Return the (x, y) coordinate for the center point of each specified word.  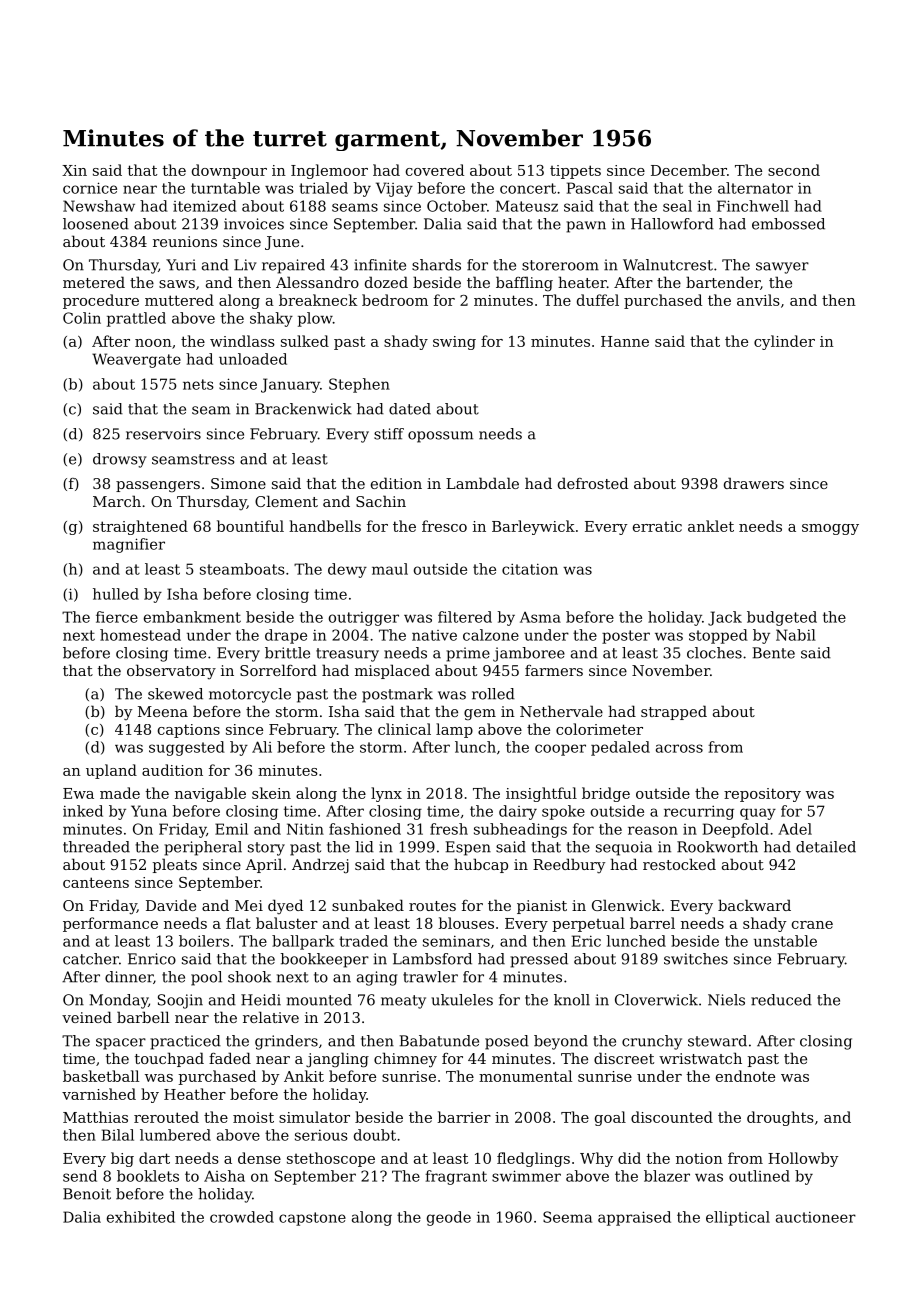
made (120, 793)
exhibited (141, 1217)
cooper (560, 750)
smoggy (830, 529)
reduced (781, 1000)
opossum (440, 437)
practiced (185, 1042)
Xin (74, 170)
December (689, 170)
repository (762, 795)
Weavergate (136, 360)
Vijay (394, 189)
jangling (337, 1060)
